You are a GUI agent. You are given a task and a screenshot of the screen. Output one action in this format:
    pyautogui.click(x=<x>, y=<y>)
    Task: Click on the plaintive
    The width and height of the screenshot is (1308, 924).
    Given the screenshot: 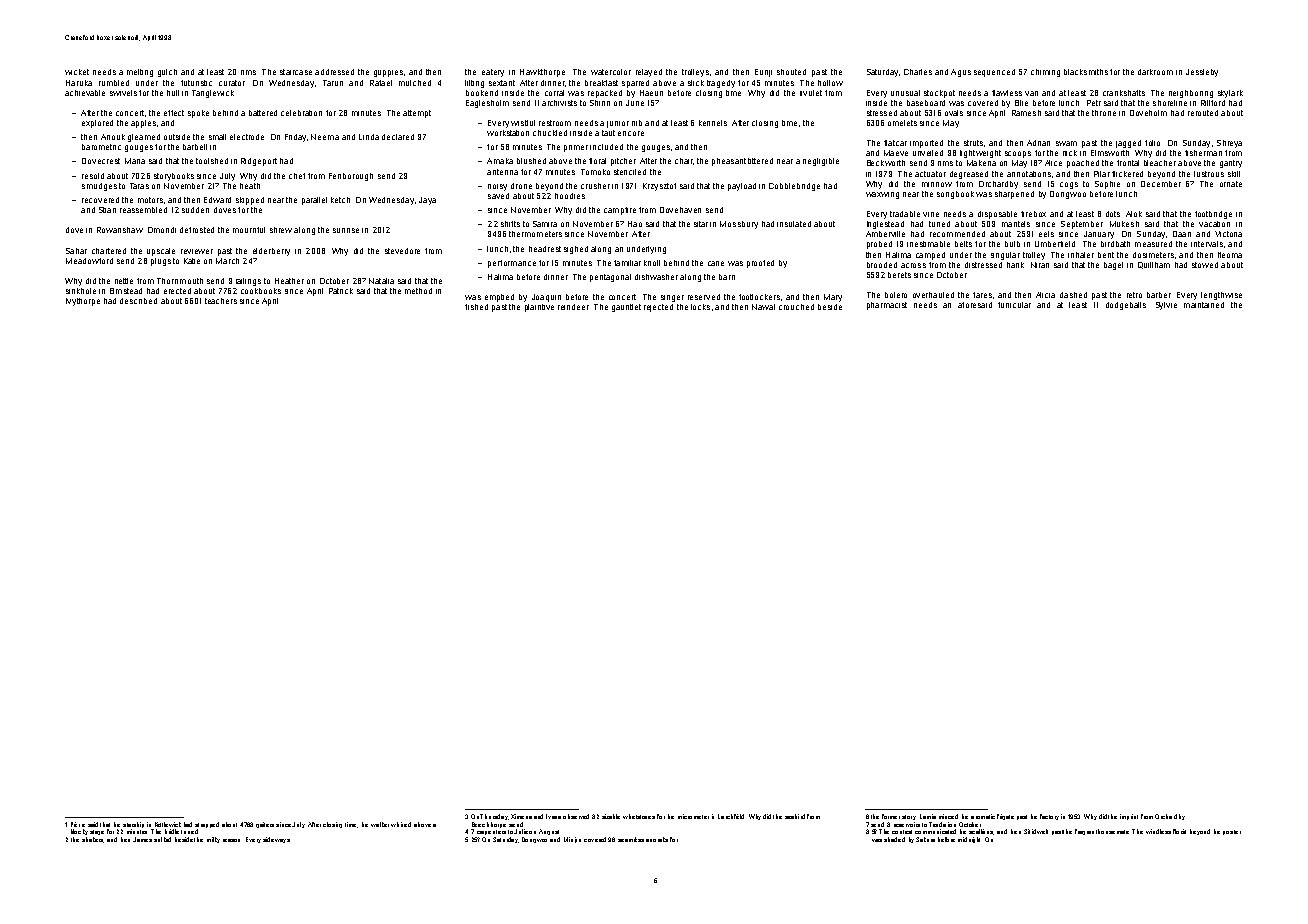 What is the action you would take?
    pyautogui.click(x=539, y=308)
